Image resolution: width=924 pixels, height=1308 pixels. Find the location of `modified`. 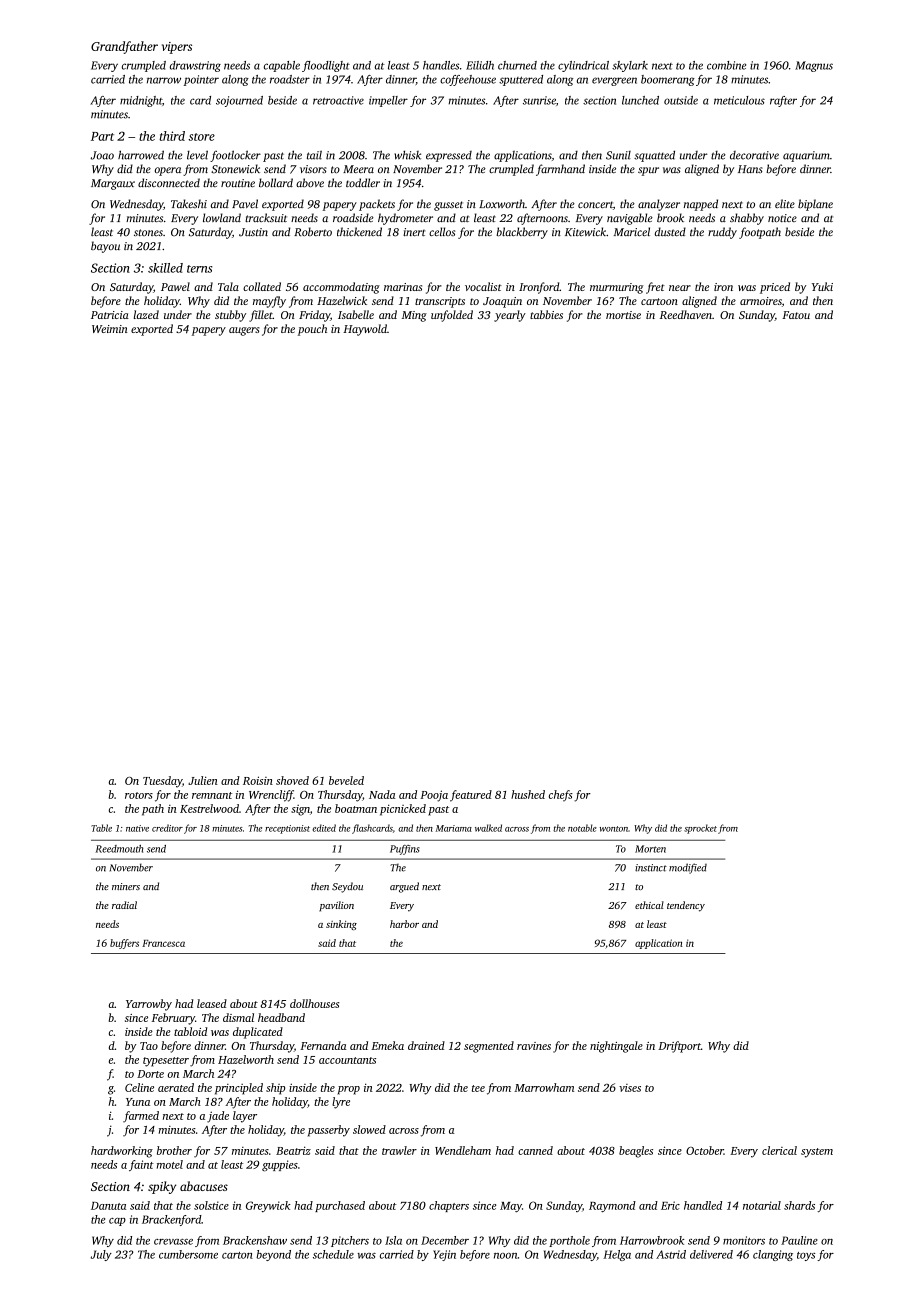

modified is located at coordinates (688, 868).
